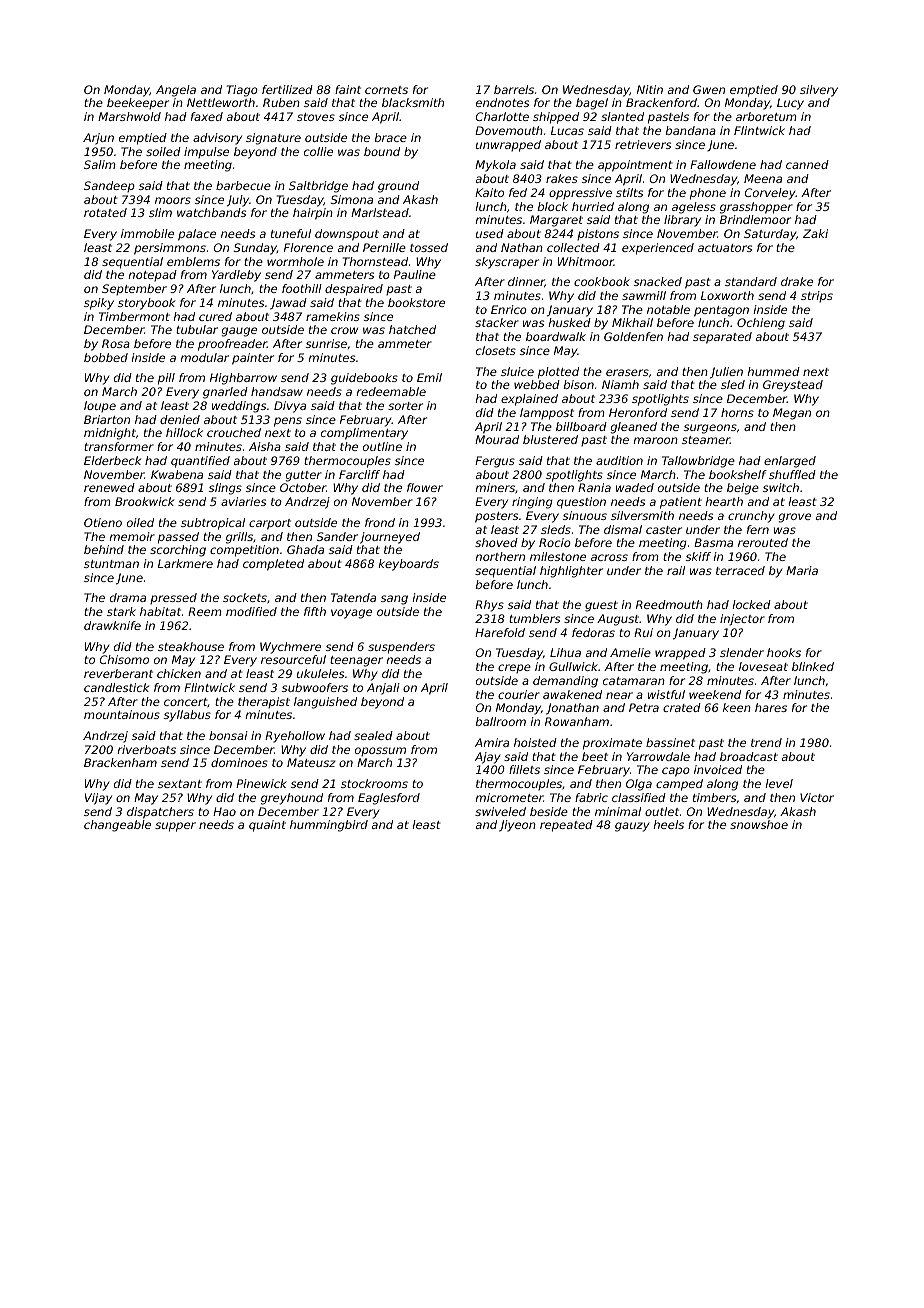 The width and height of the document is (924, 1308). Describe the element at coordinates (514, 89) in the document. I see `barrels` at that location.
